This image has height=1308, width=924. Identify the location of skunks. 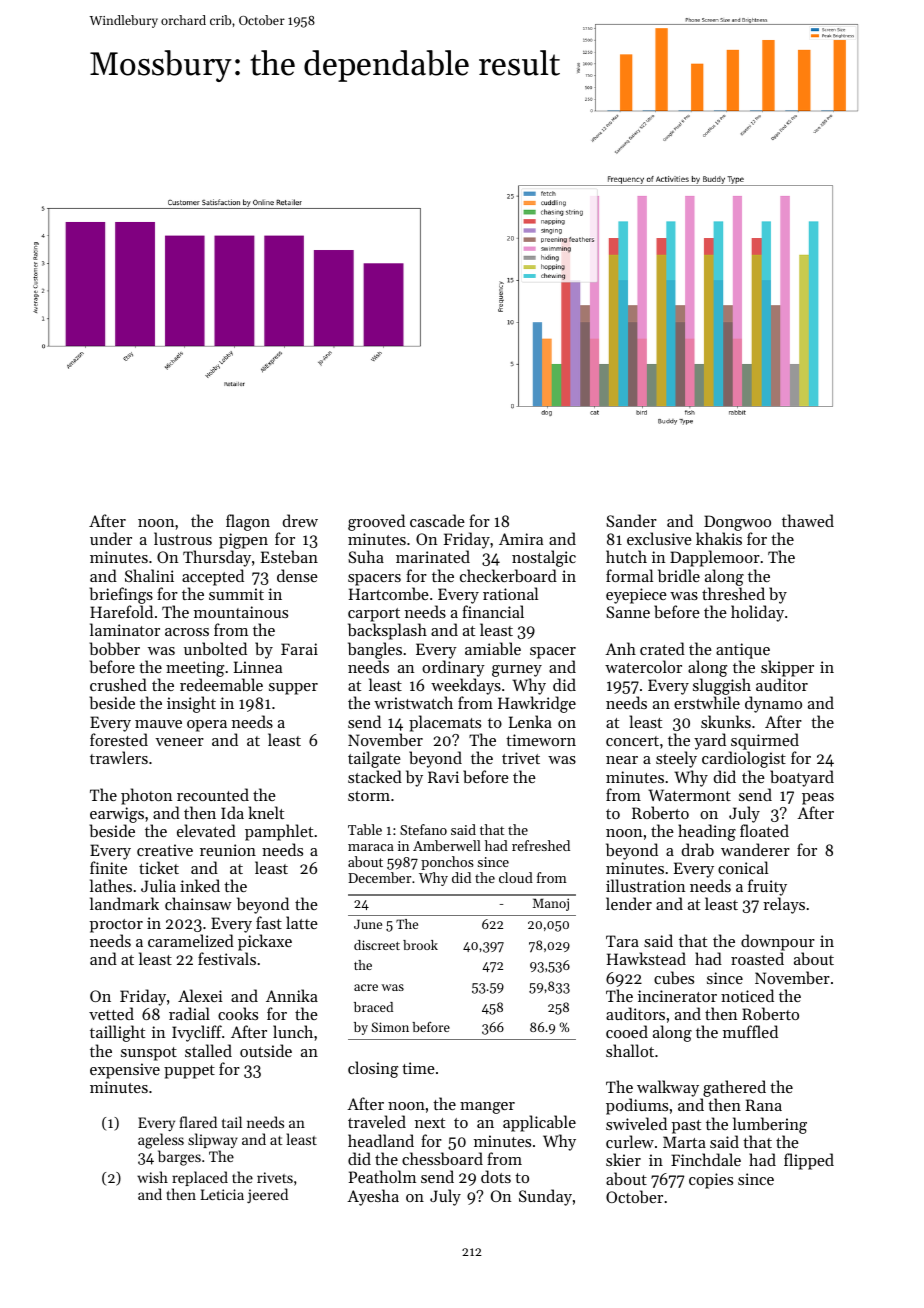
(726, 721).
